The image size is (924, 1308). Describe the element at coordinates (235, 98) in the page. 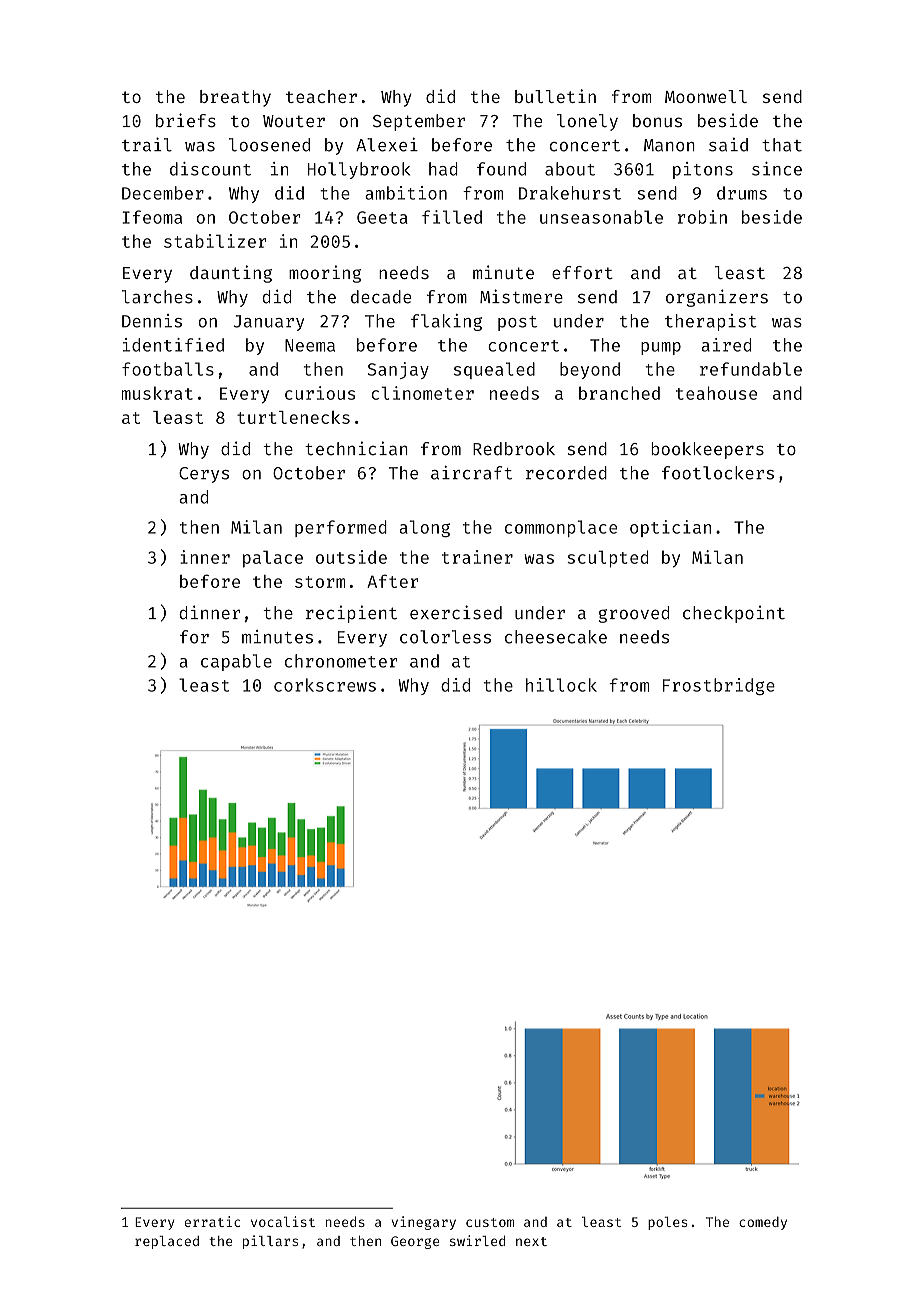

I see `breathy` at that location.
